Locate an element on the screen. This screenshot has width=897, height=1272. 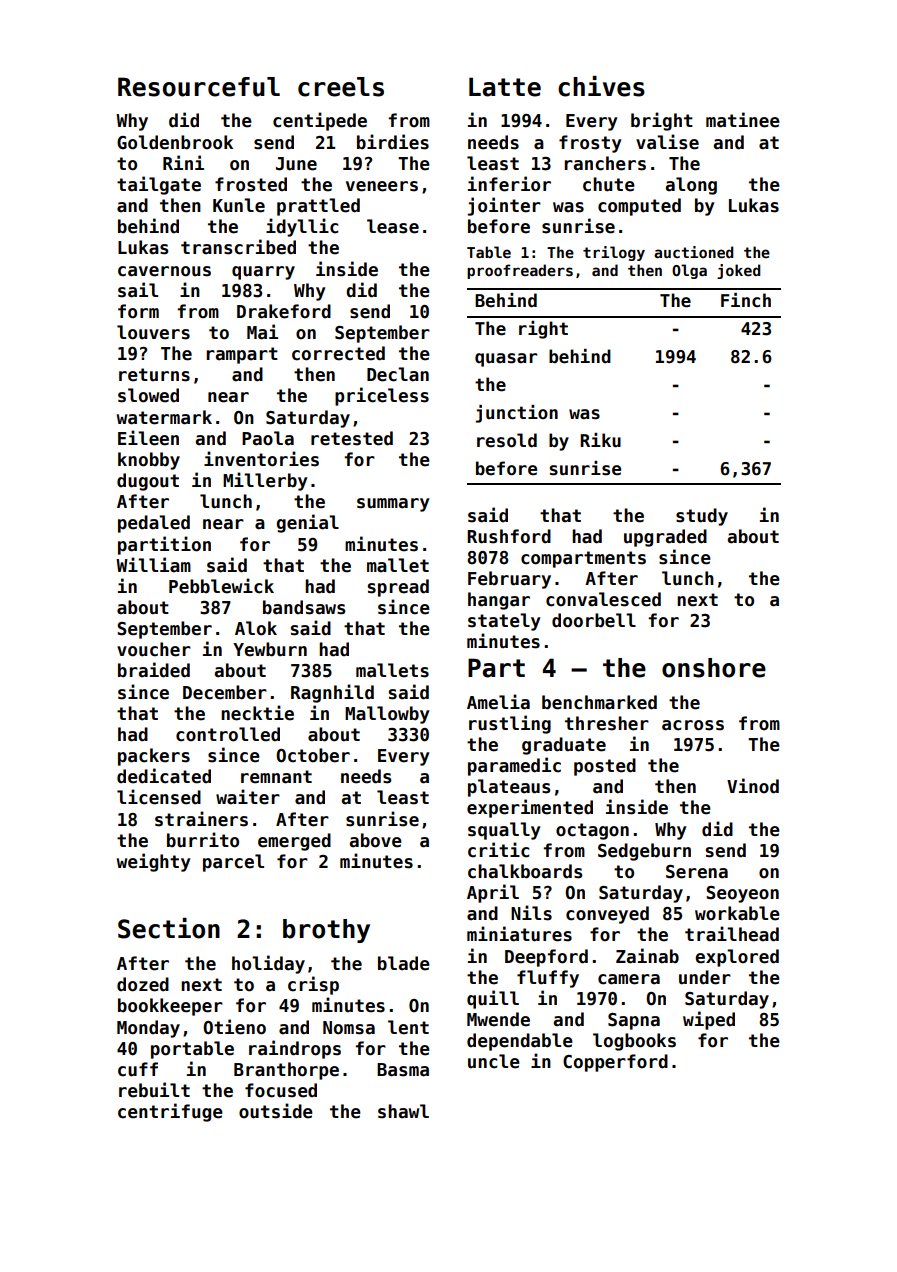
Latte is located at coordinates (505, 87).
